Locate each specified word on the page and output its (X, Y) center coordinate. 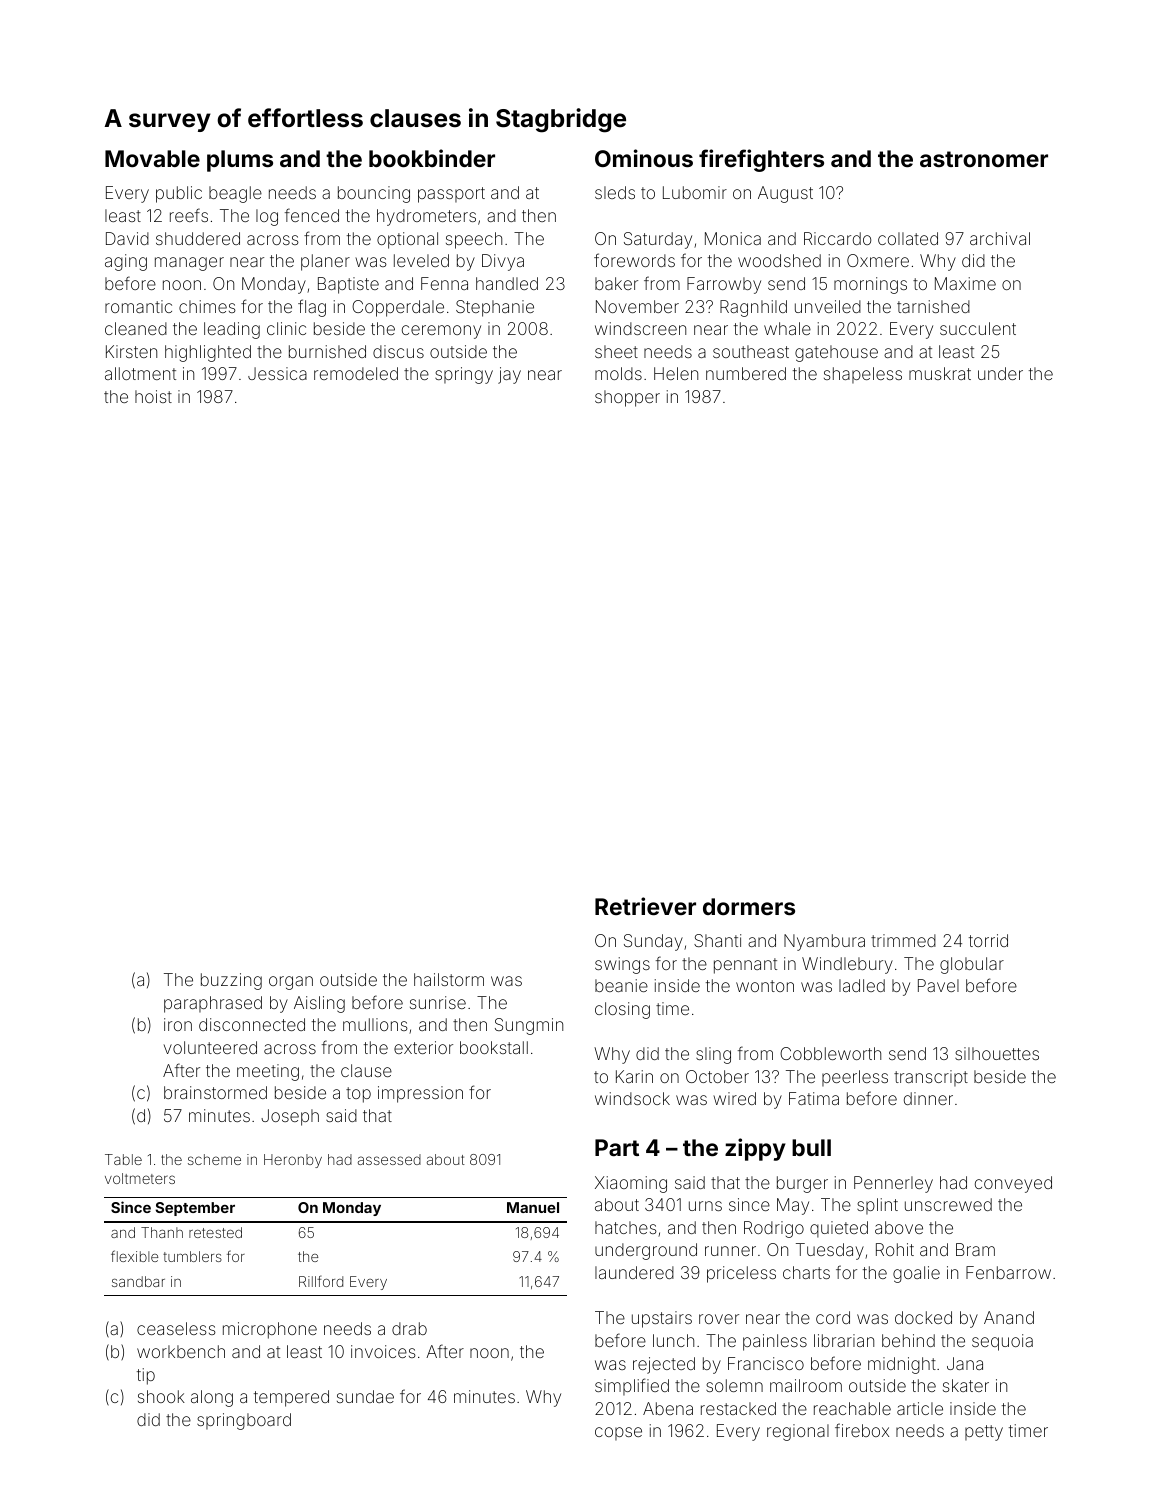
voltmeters (140, 1178)
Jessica (277, 373)
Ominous (644, 158)
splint (877, 1206)
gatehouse (836, 353)
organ (291, 983)
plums (240, 161)
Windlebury (847, 965)
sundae (365, 1396)
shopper (627, 398)
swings (622, 965)
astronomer (984, 159)
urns (705, 1206)
